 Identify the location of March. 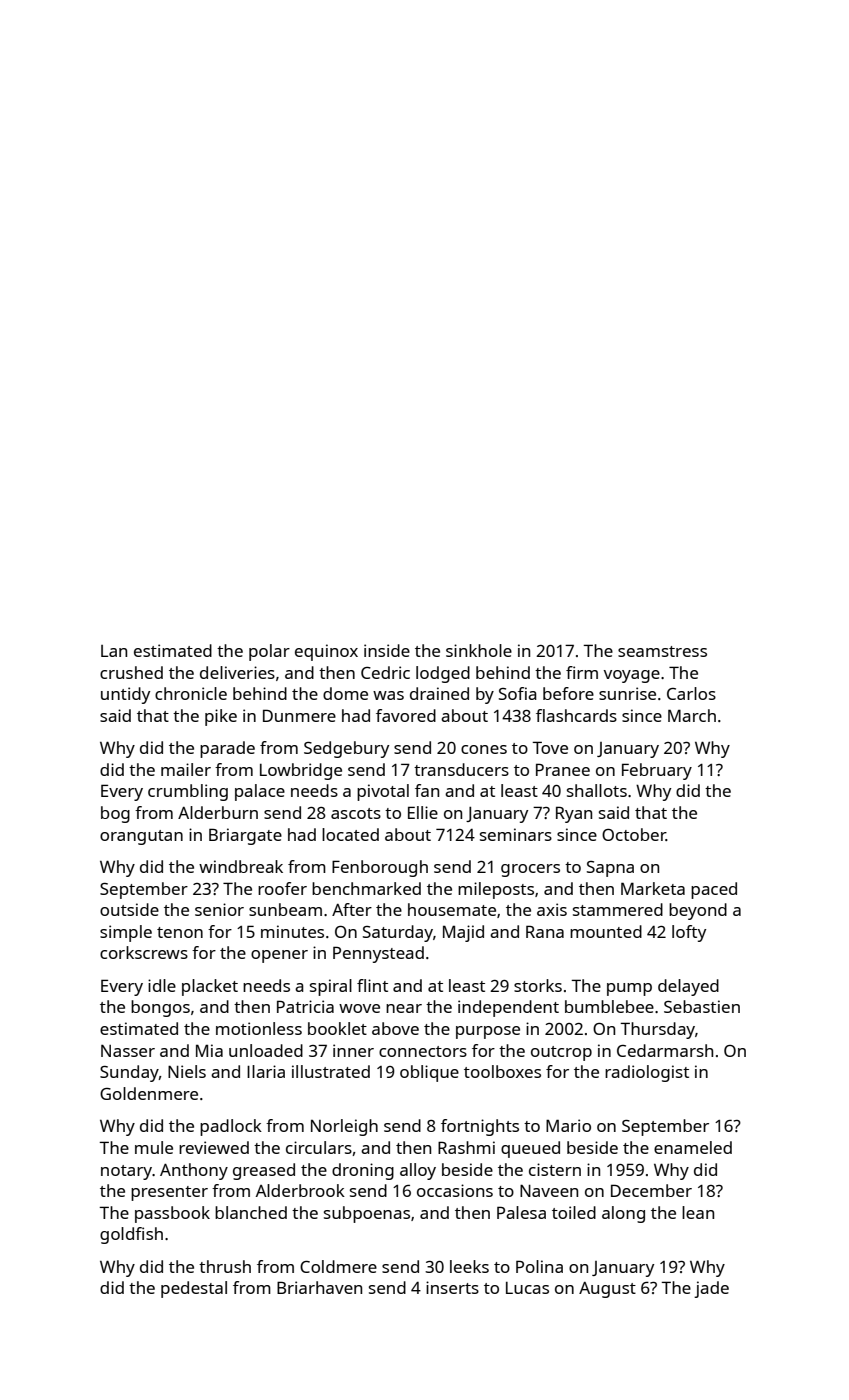
(692, 715).
